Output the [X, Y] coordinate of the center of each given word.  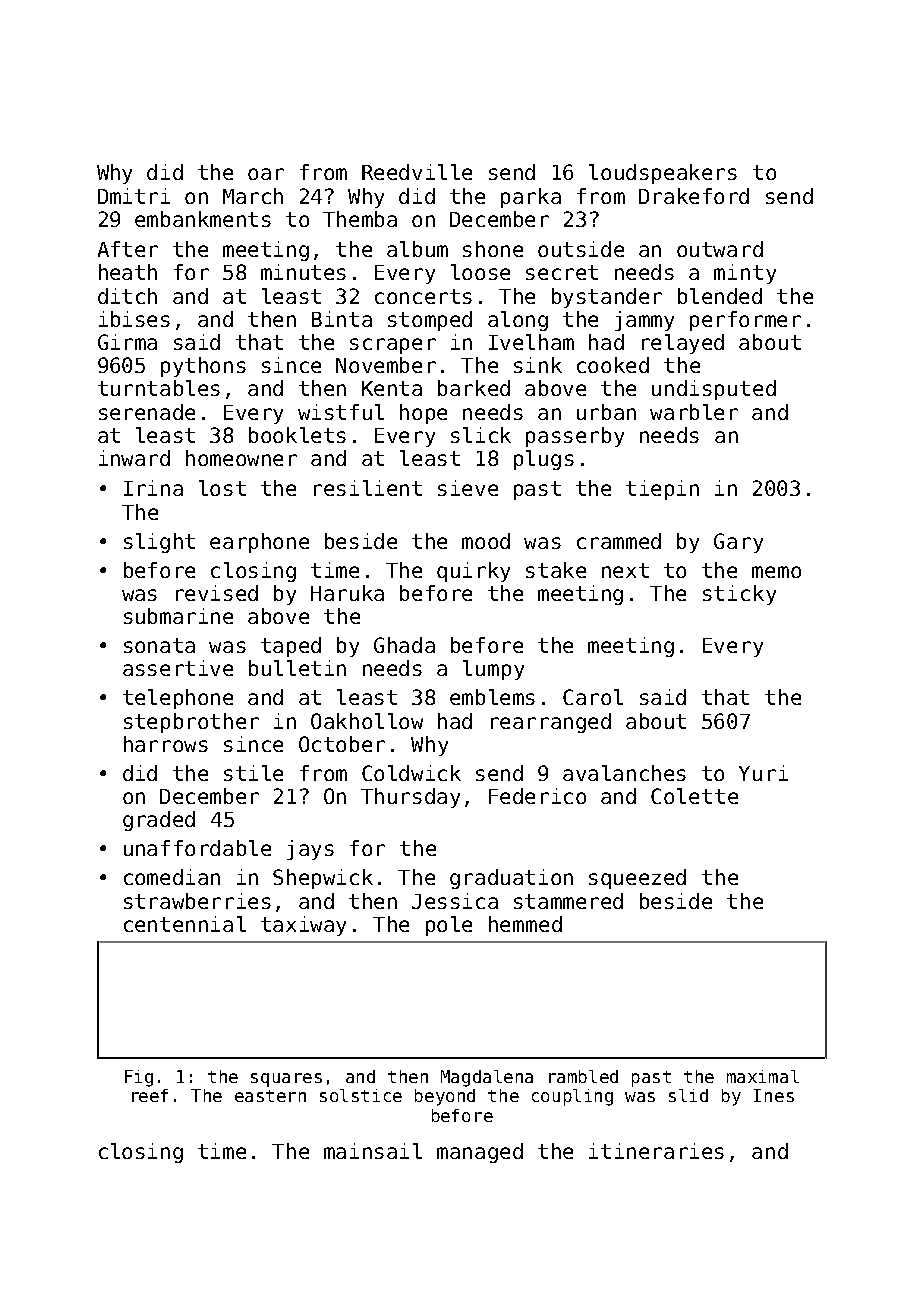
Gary [738, 543]
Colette [694, 796]
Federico [537, 796]
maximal [763, 1076]
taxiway [303, 926]
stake [556, 570]
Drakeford [694, 196]
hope [423, 414]
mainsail [373, 1151]
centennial [185, 924]
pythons [203, 367]
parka [531, 198]
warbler [694, 412]
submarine [178, 616]
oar [266, 174]
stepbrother [191, 723]
